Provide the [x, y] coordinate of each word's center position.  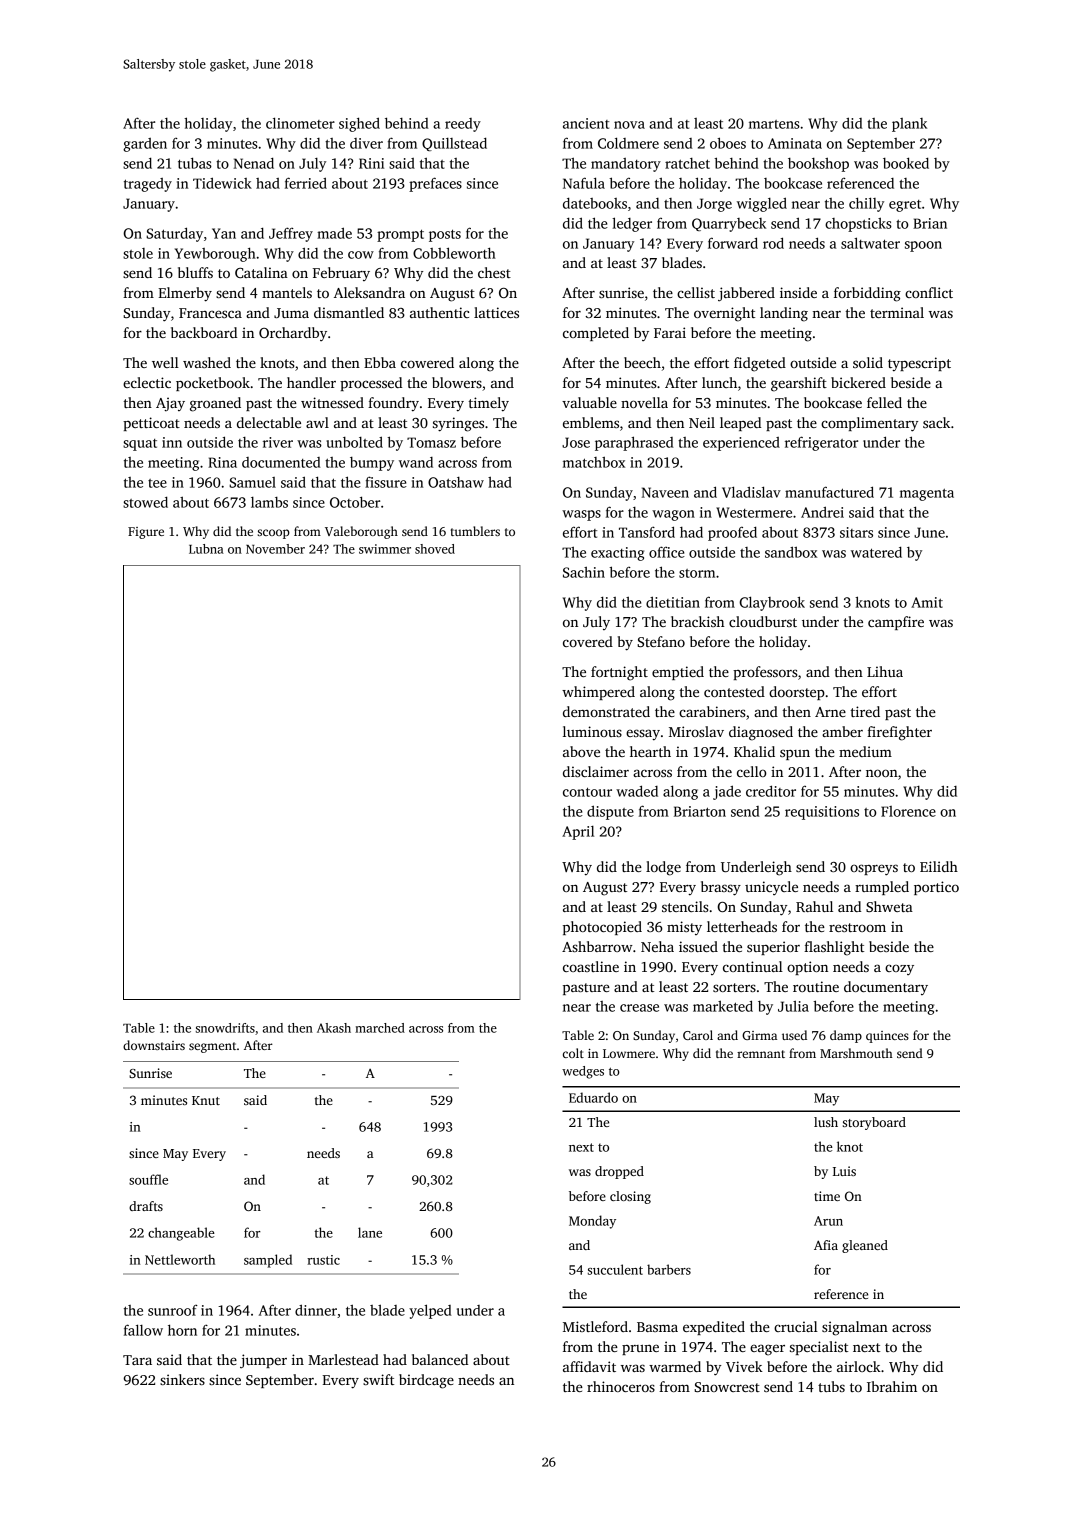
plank [909, 125]
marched [380, 1028]
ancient [586, 123]
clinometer [300, 123]
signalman [855, 1328]
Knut [206, 1100]
